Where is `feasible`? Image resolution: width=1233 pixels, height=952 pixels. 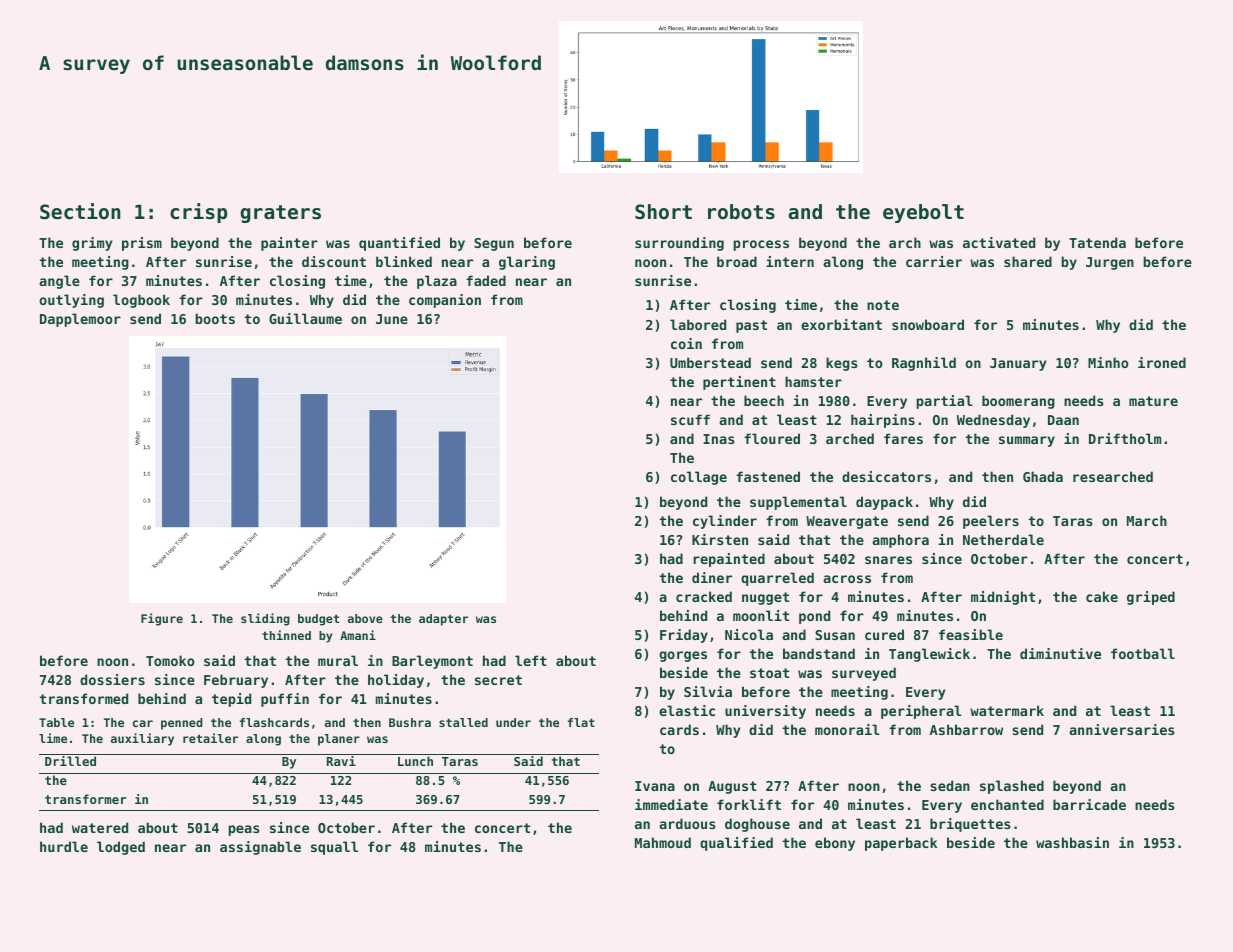 feasible is located at coordinates (971, 634).
